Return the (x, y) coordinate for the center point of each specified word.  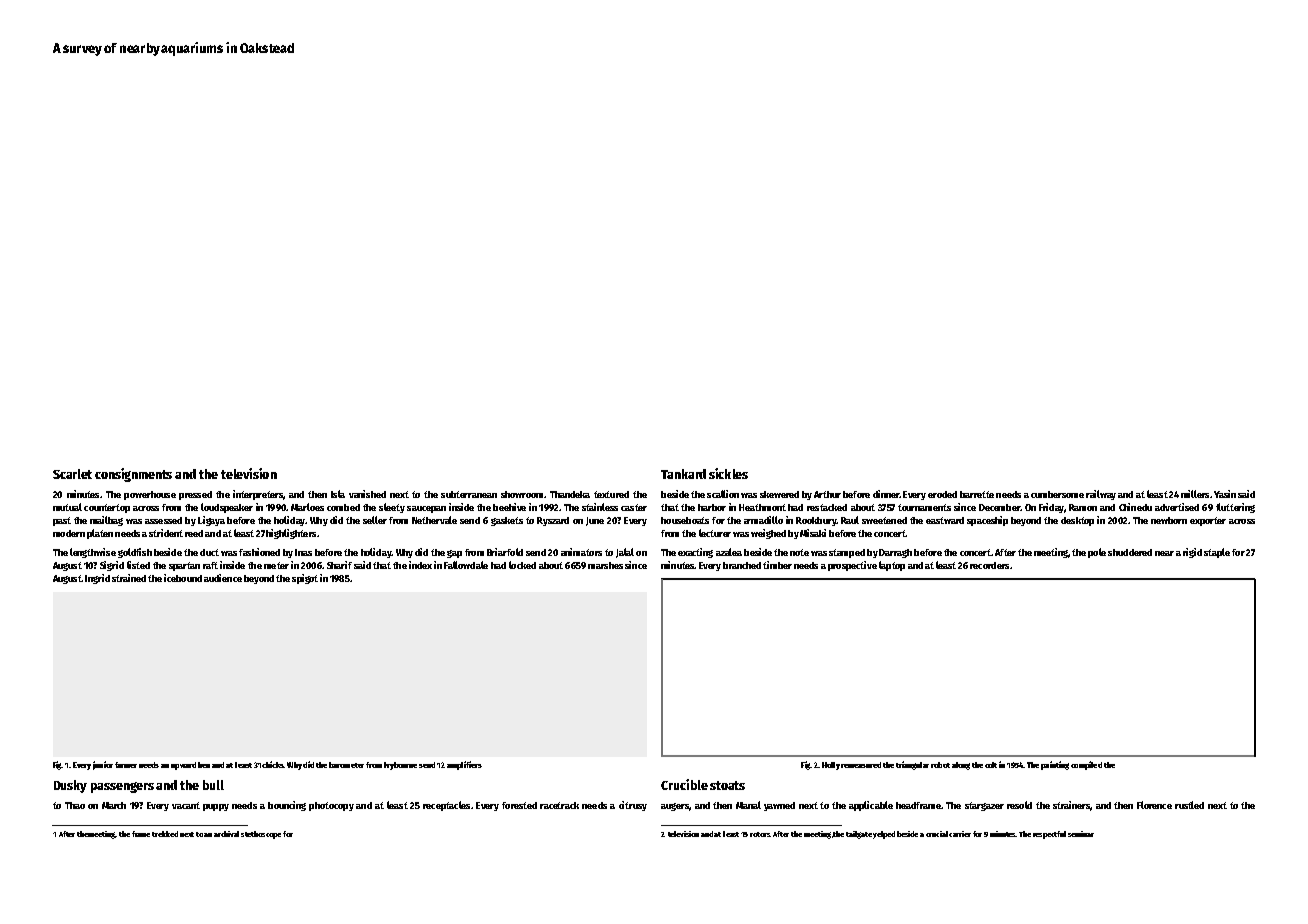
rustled (1189, 805)
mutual (67, 507)
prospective (852, 566)
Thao (75, 805)
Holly (831, 766)
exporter (1208, 521)
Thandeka (570, 494)
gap (454, 554)
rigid (1192, 553)
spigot (305, 579)
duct (209, 552)
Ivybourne (400, 766)
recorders (989, 565)
